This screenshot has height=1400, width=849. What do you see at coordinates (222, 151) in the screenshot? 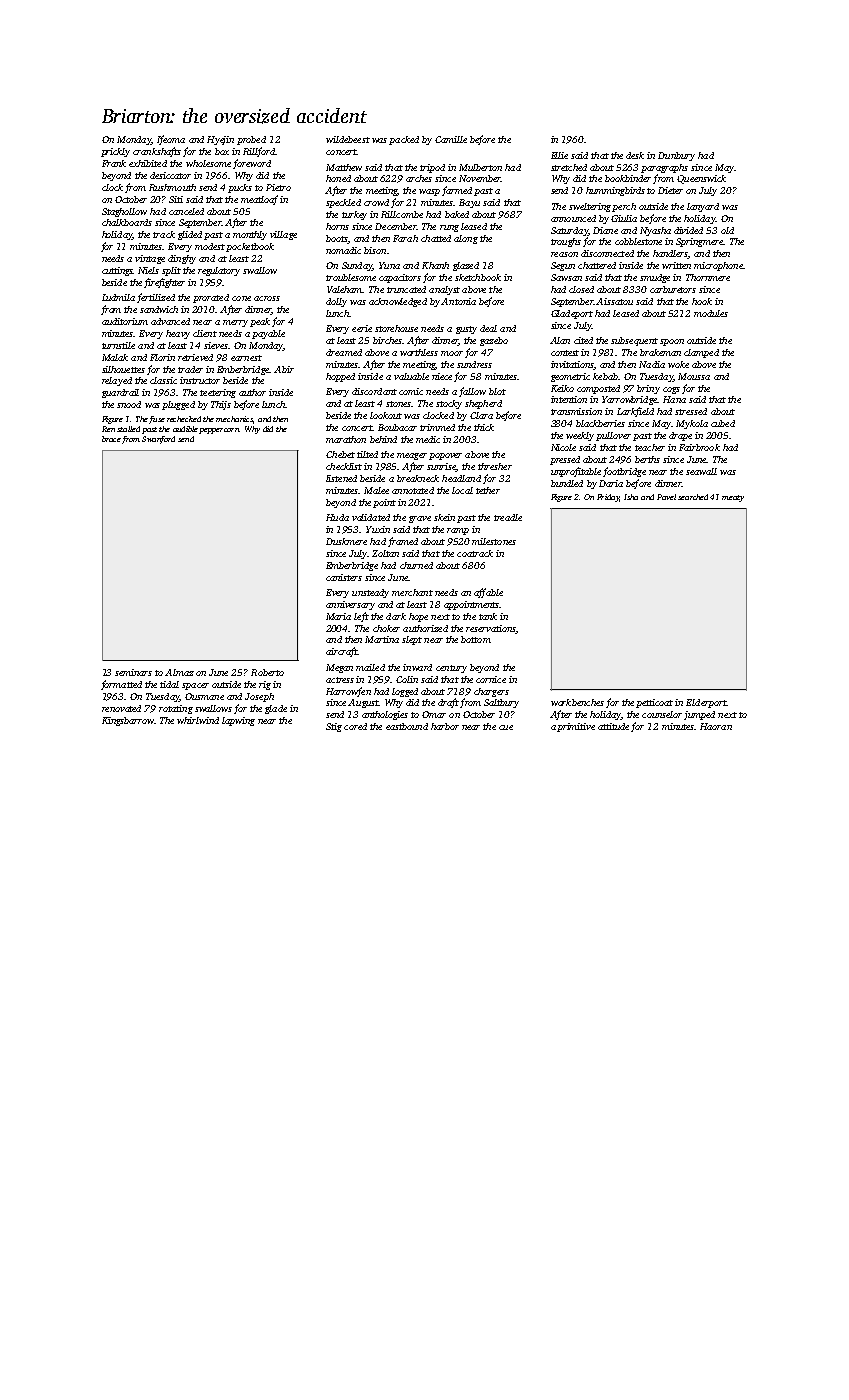
I see `box` at bounding box center [222, 151].
